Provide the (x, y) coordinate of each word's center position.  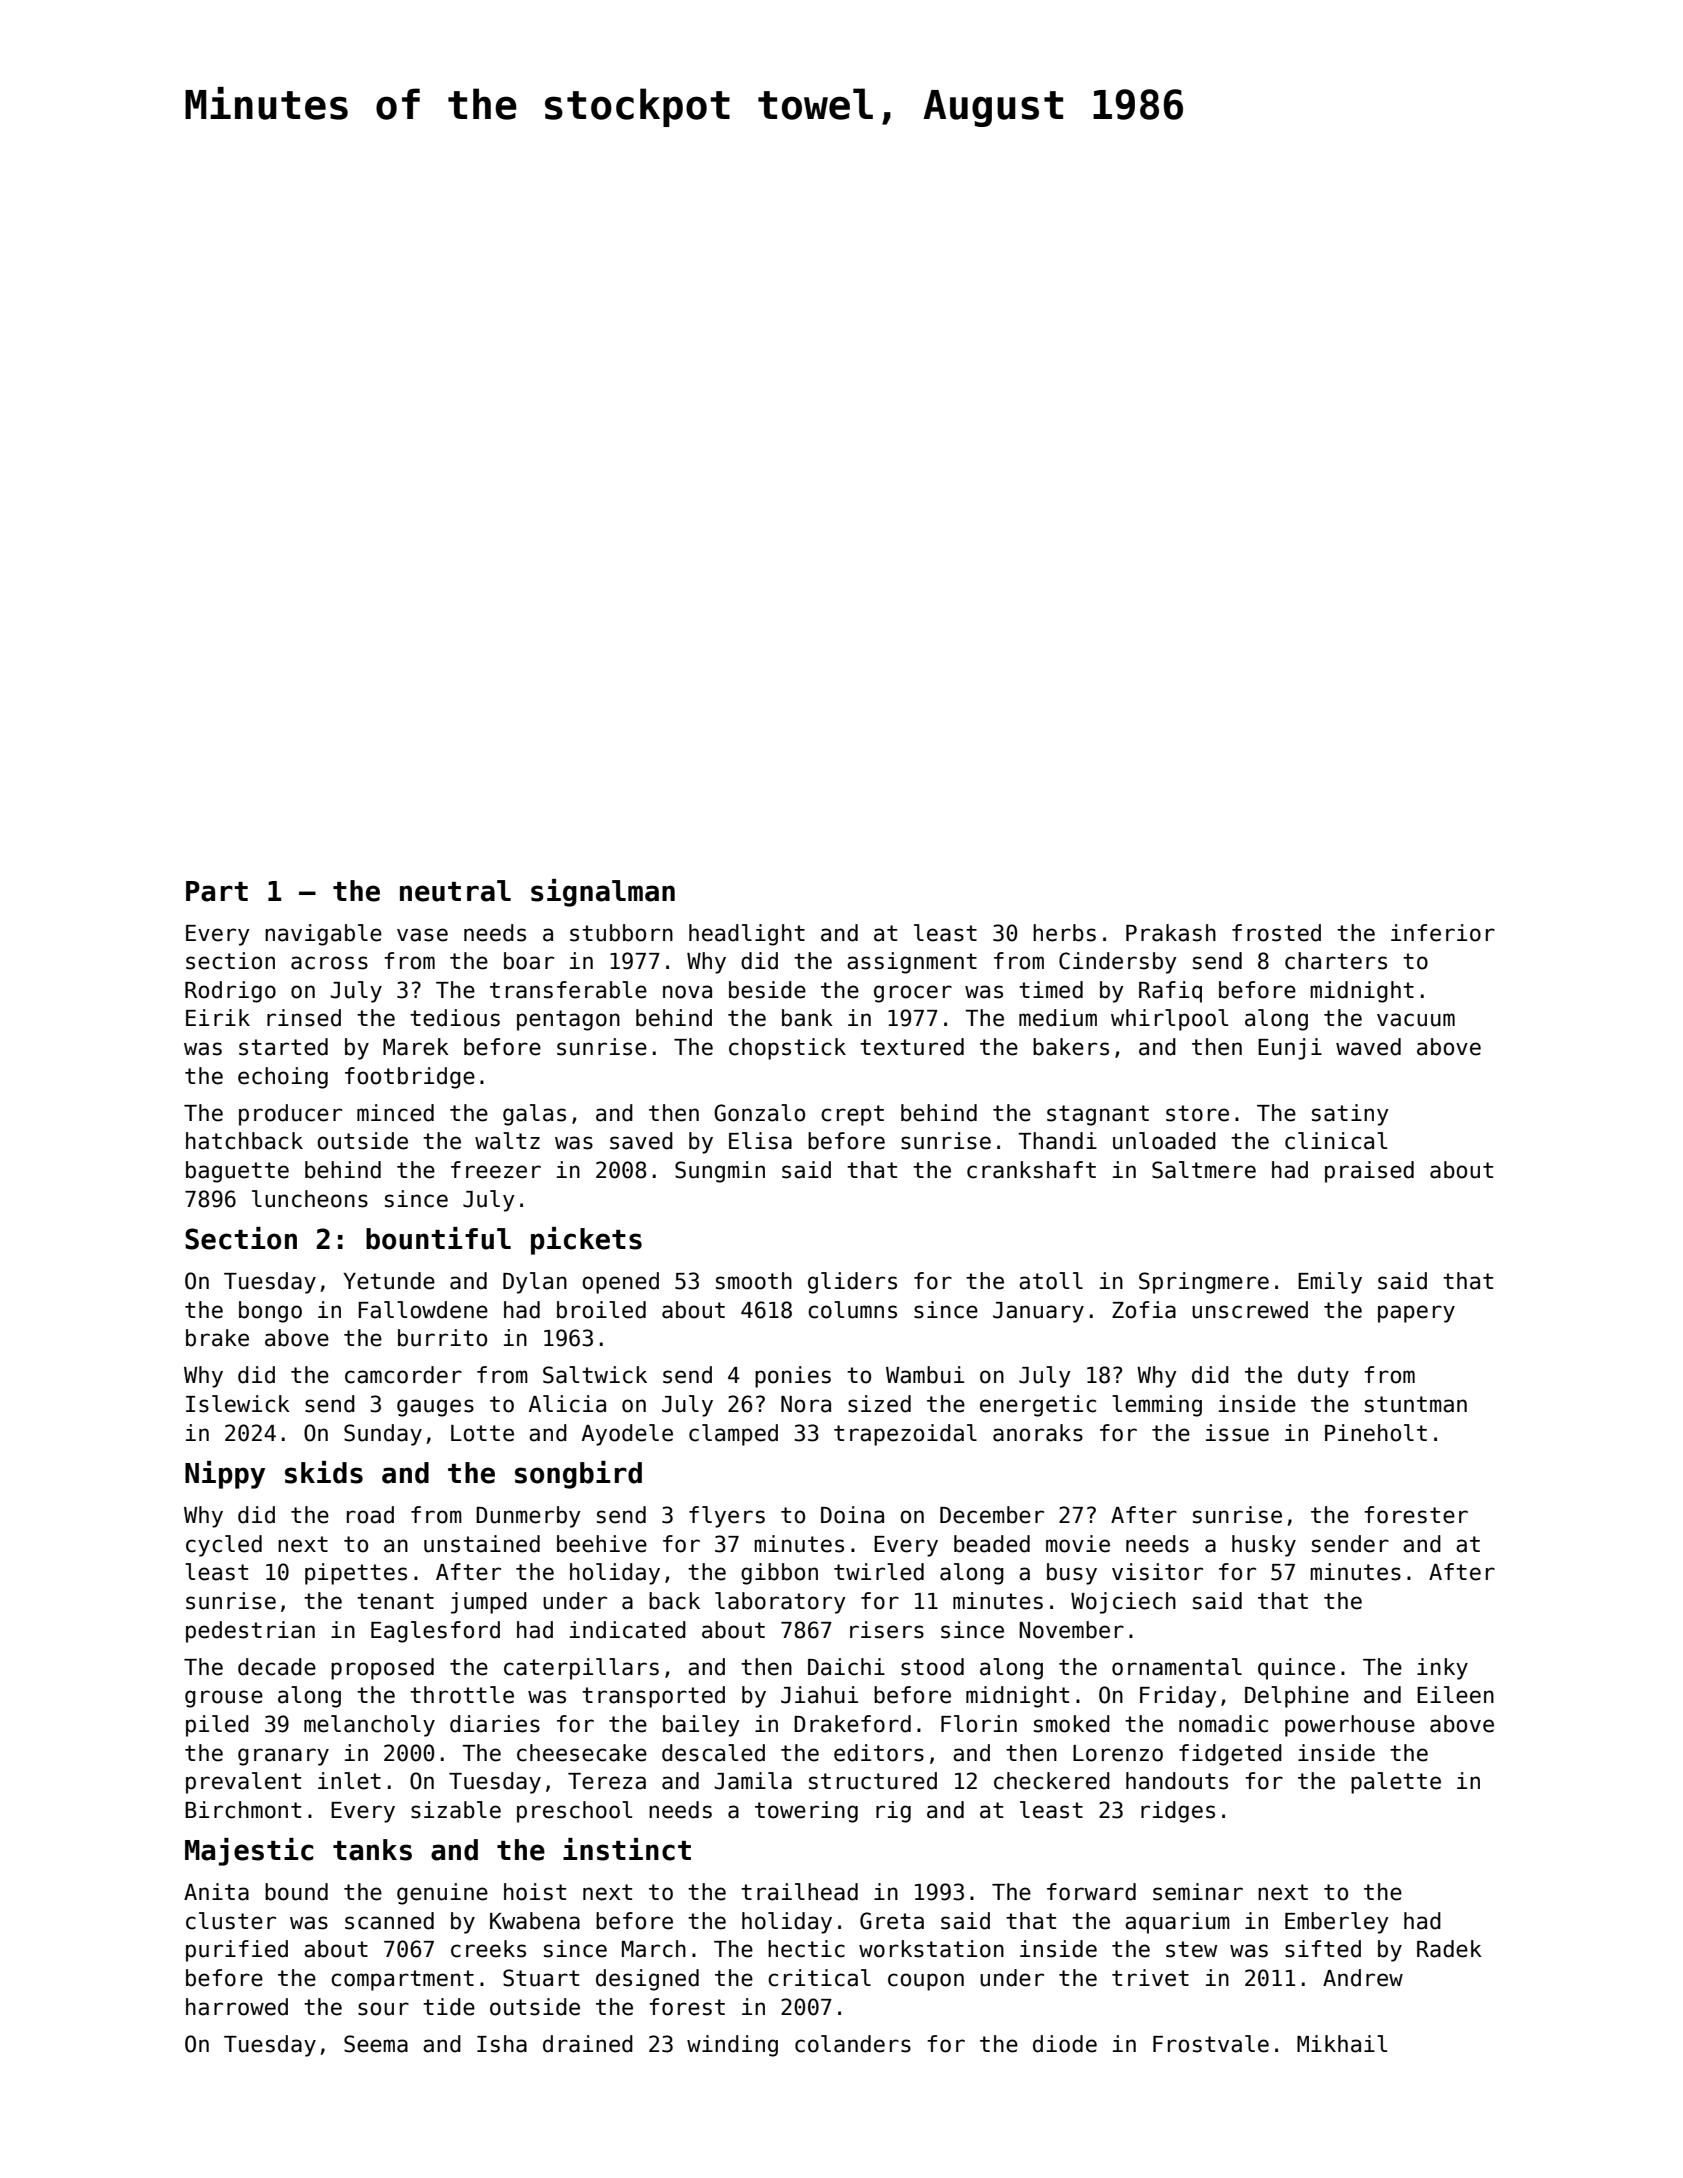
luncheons (310, 1199)
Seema (376, 2044)
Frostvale (1211, 2044)
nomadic (1223, 1724)
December (992, 1515)
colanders (853, 2044)
